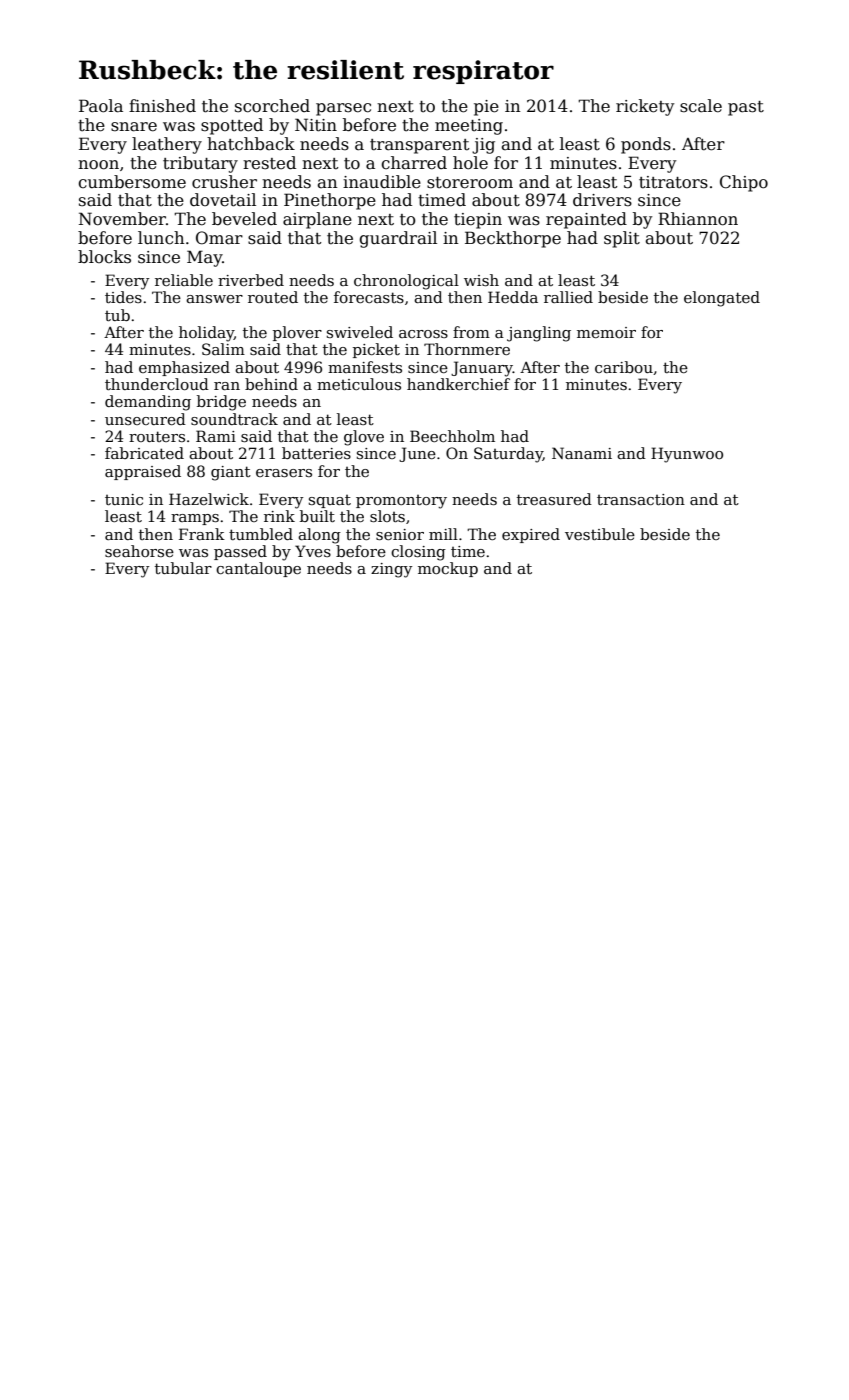  What do you see at coordinates (531, 535) in the screenshot?
I see `expired` at bounding box center [531, 535].
